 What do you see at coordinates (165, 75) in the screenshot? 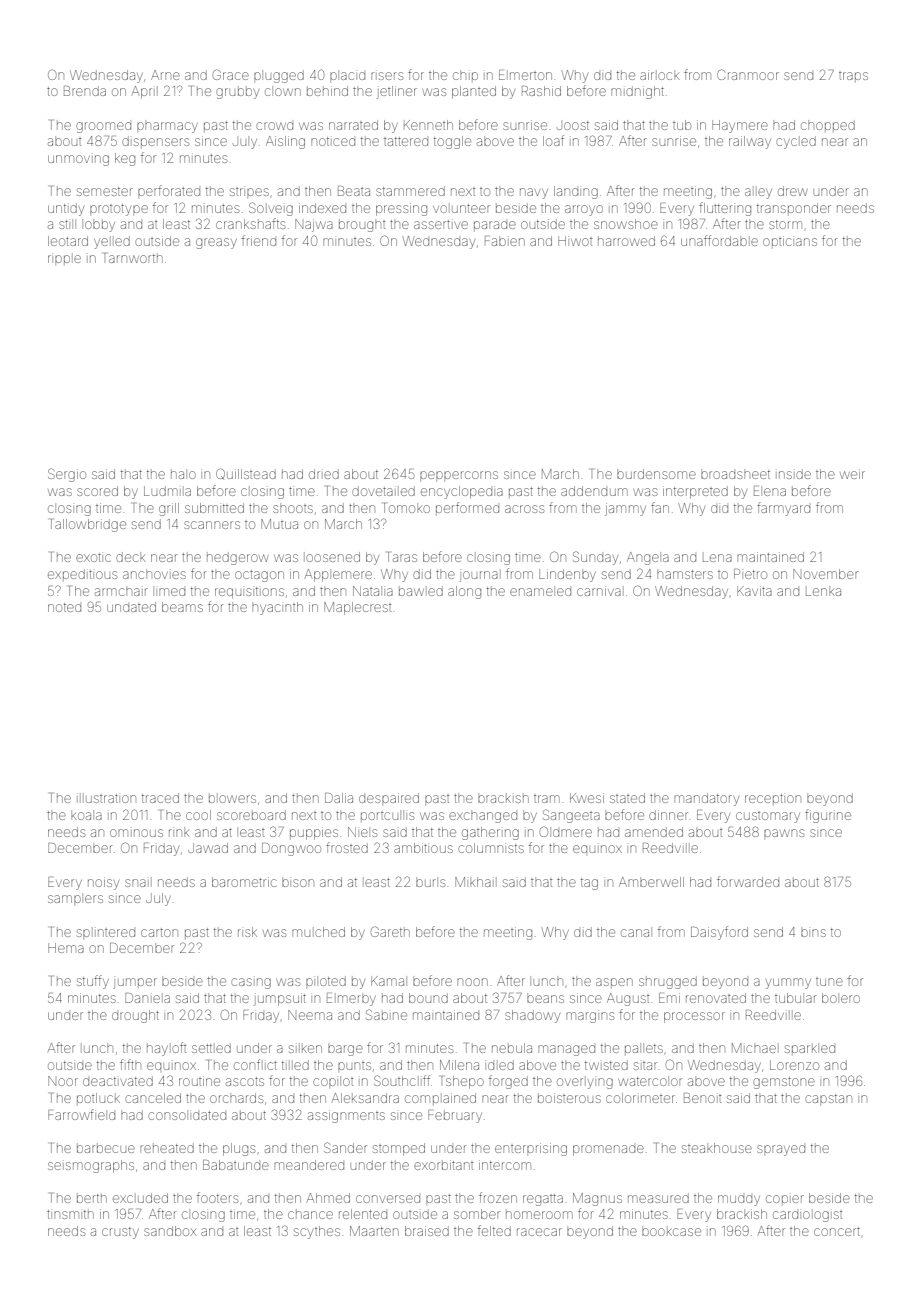
I see `Arne` at bounding box center [165, 75].
